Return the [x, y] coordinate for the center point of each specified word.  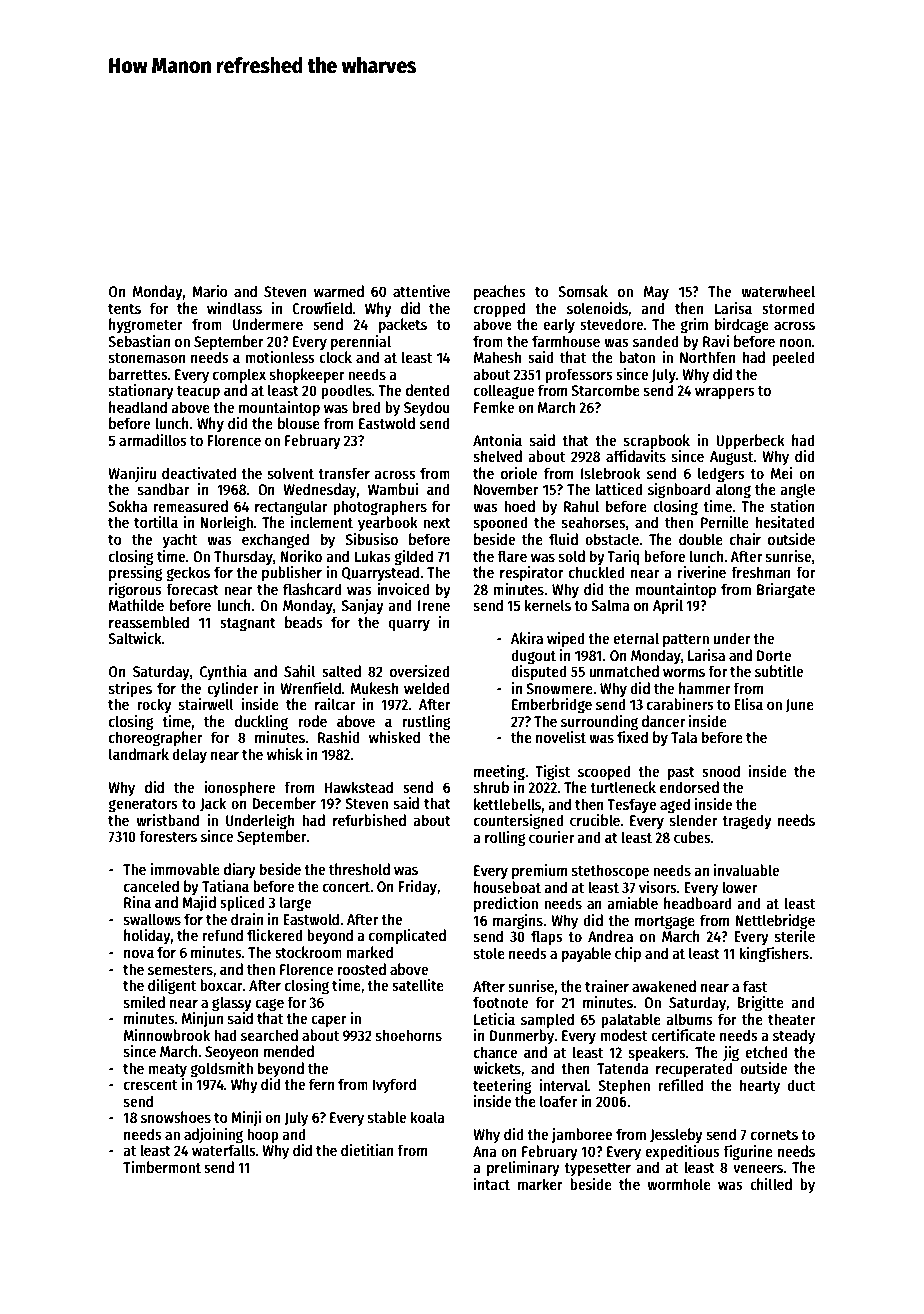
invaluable [746, 870]
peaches [500, 292]
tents [124, 309]
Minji [246, 1118]
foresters [168, 836]
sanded [656, 341]
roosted [362, 969]
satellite [418, 985]
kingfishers [774, 955]
